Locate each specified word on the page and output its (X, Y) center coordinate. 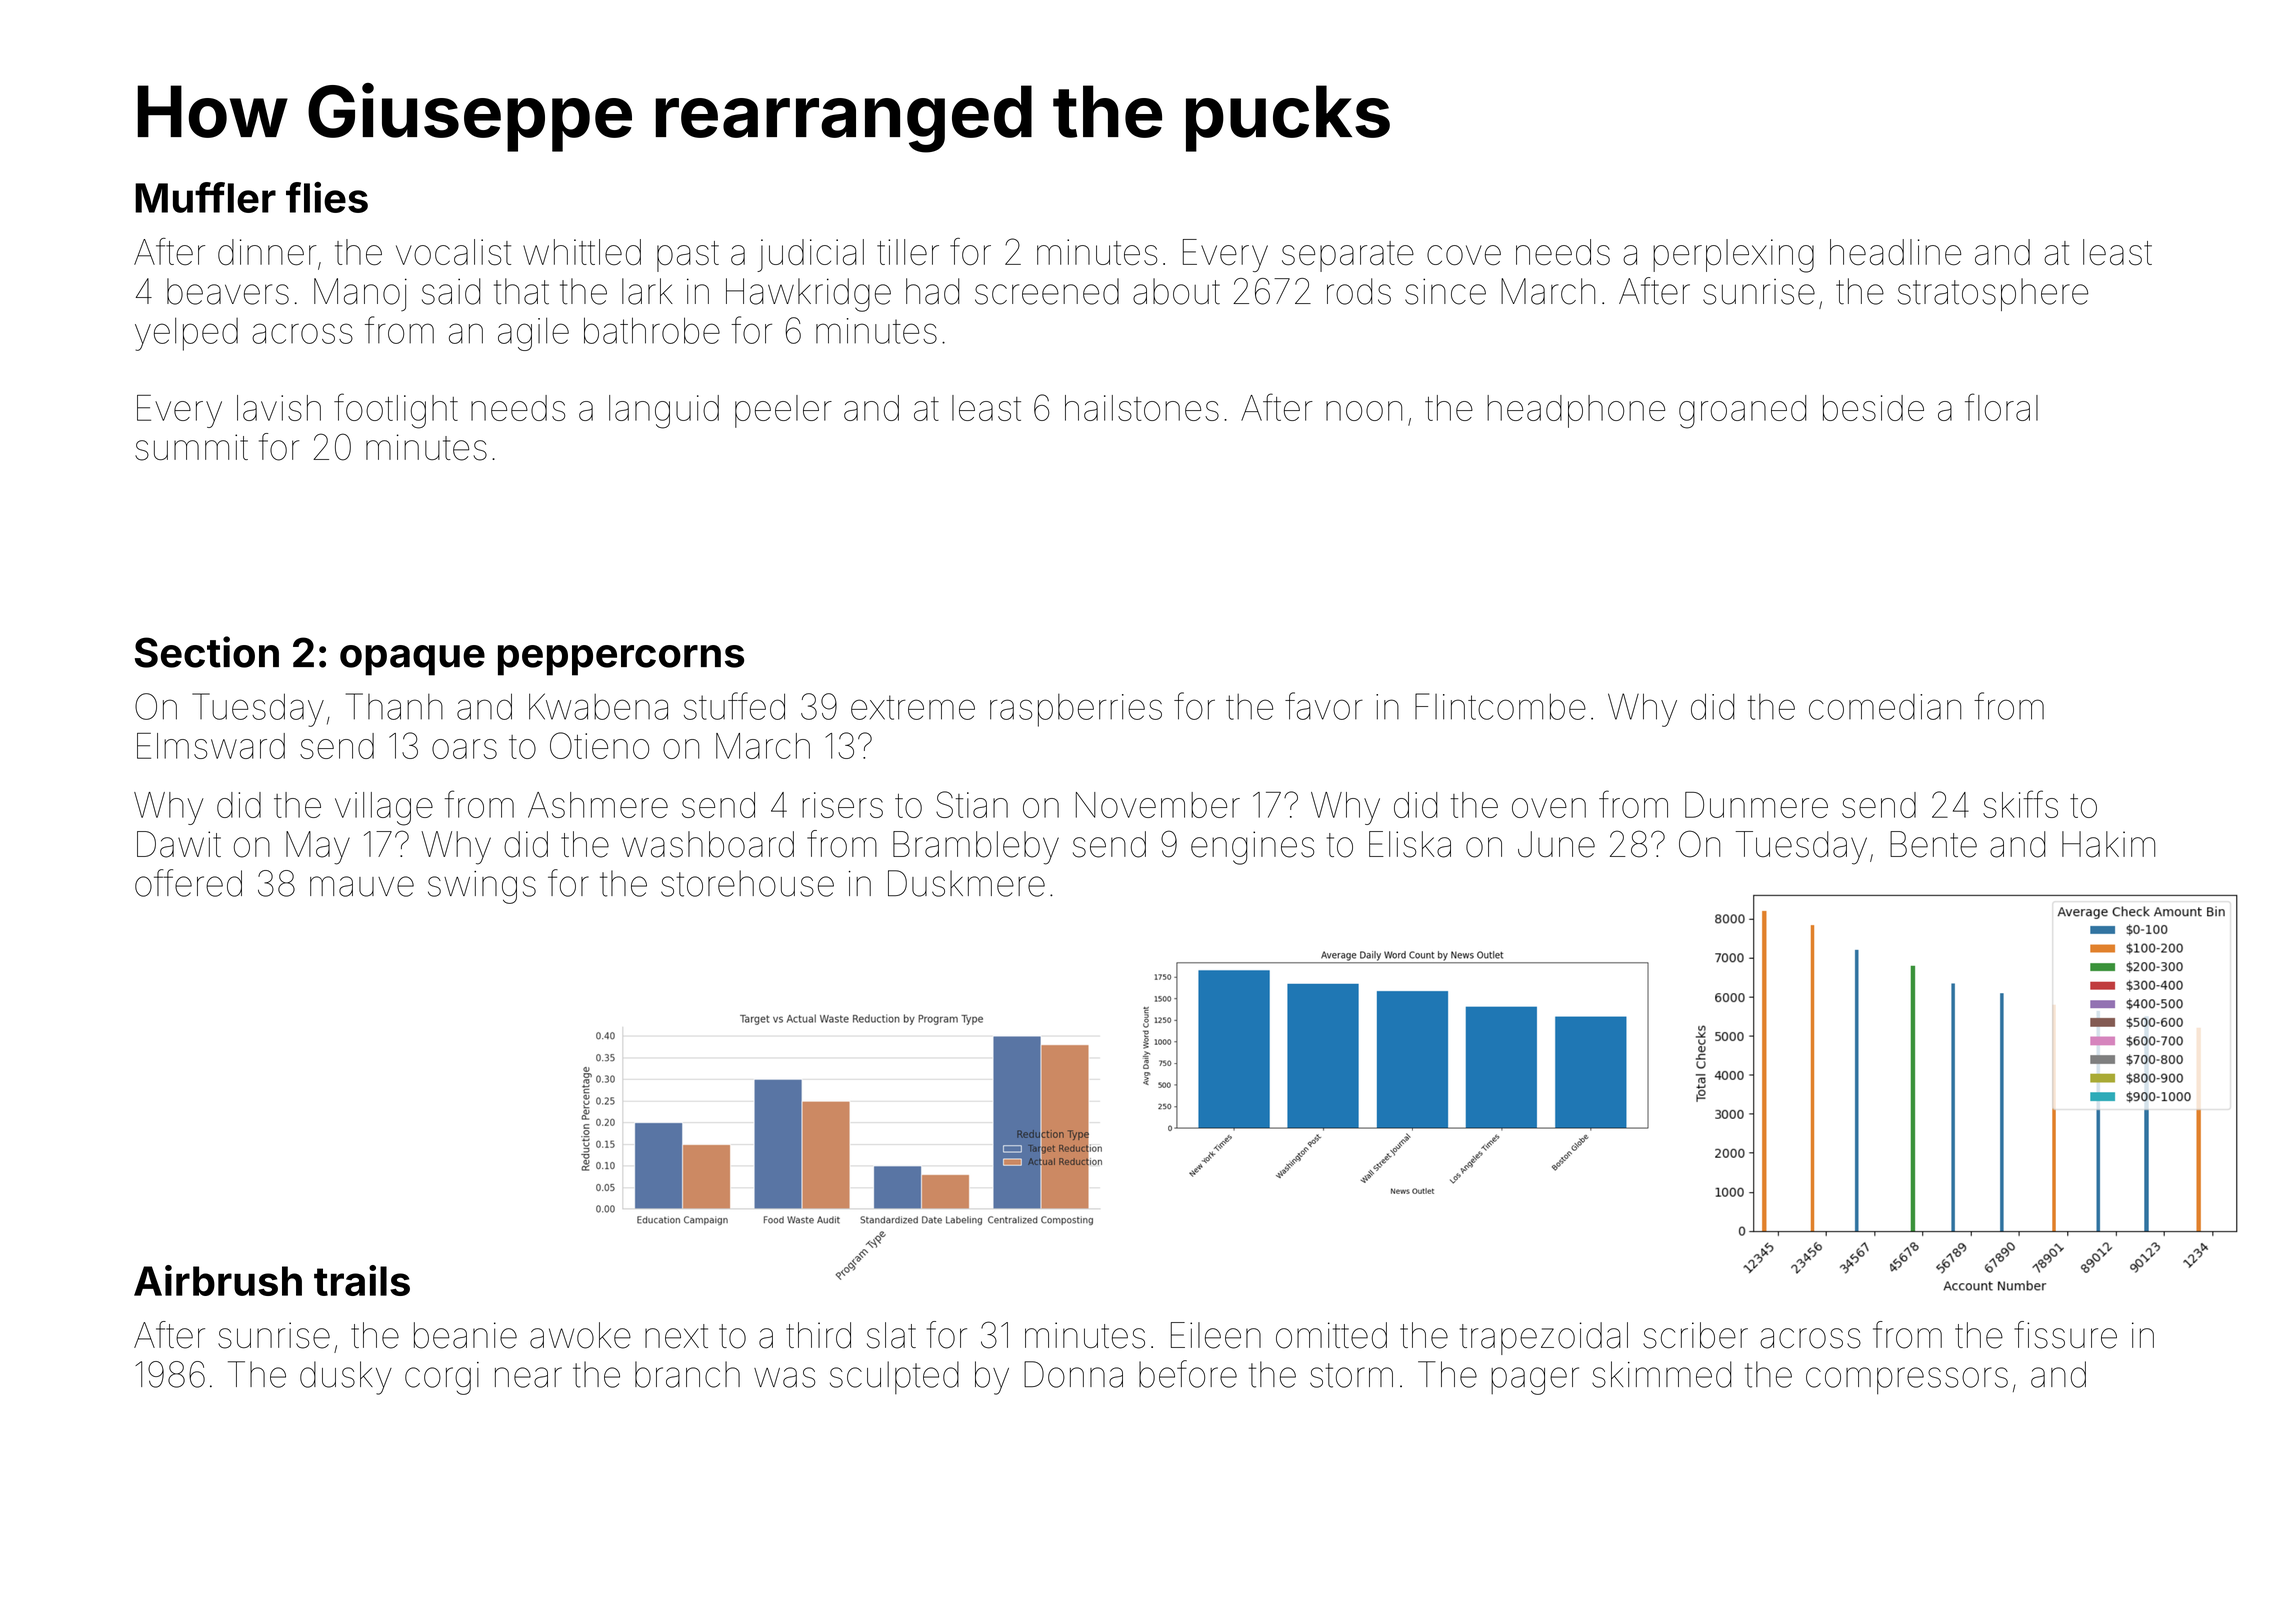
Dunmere (1756, 805)
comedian (1885, 707)
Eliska (1410, 844)
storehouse (747, 883)
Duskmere (966, 883)
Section (207, 652)
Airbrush (218, 1280)
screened (1047, 291)
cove (1464, 255)
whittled (582, 252)
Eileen (1216, 1335)
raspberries (1076, 710)
